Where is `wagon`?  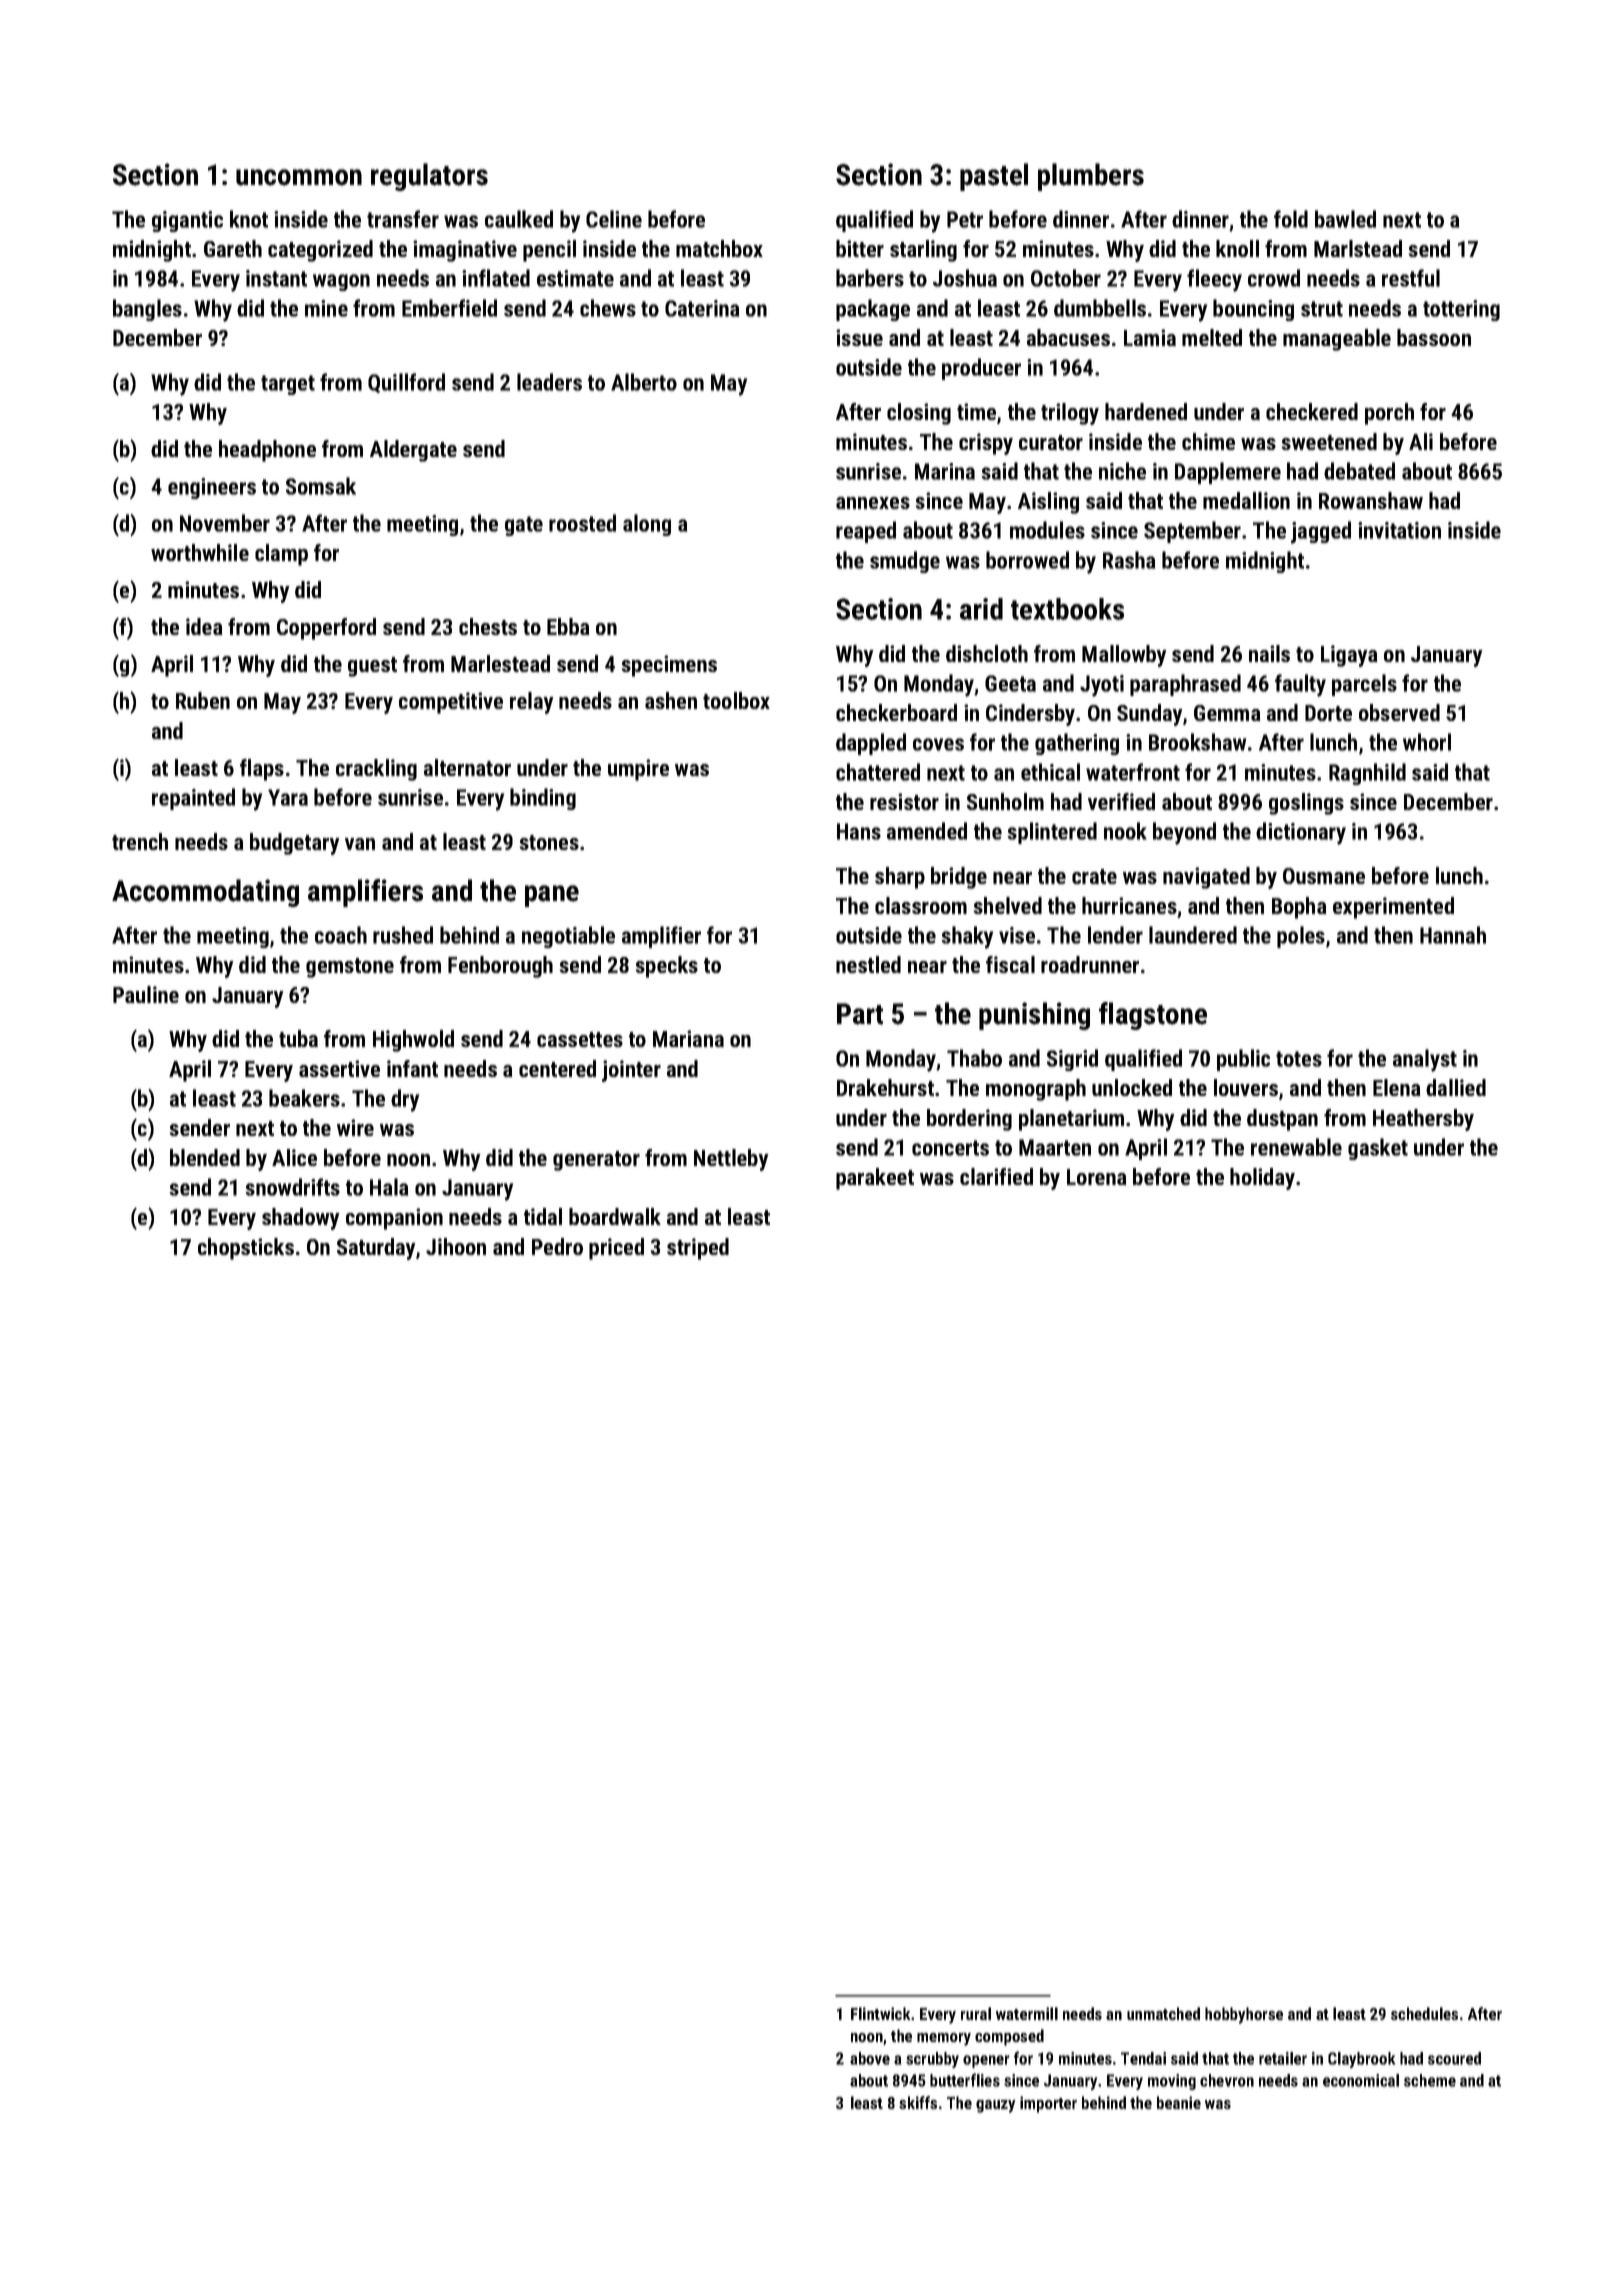 wagon is located at coordinates (341, 282).
